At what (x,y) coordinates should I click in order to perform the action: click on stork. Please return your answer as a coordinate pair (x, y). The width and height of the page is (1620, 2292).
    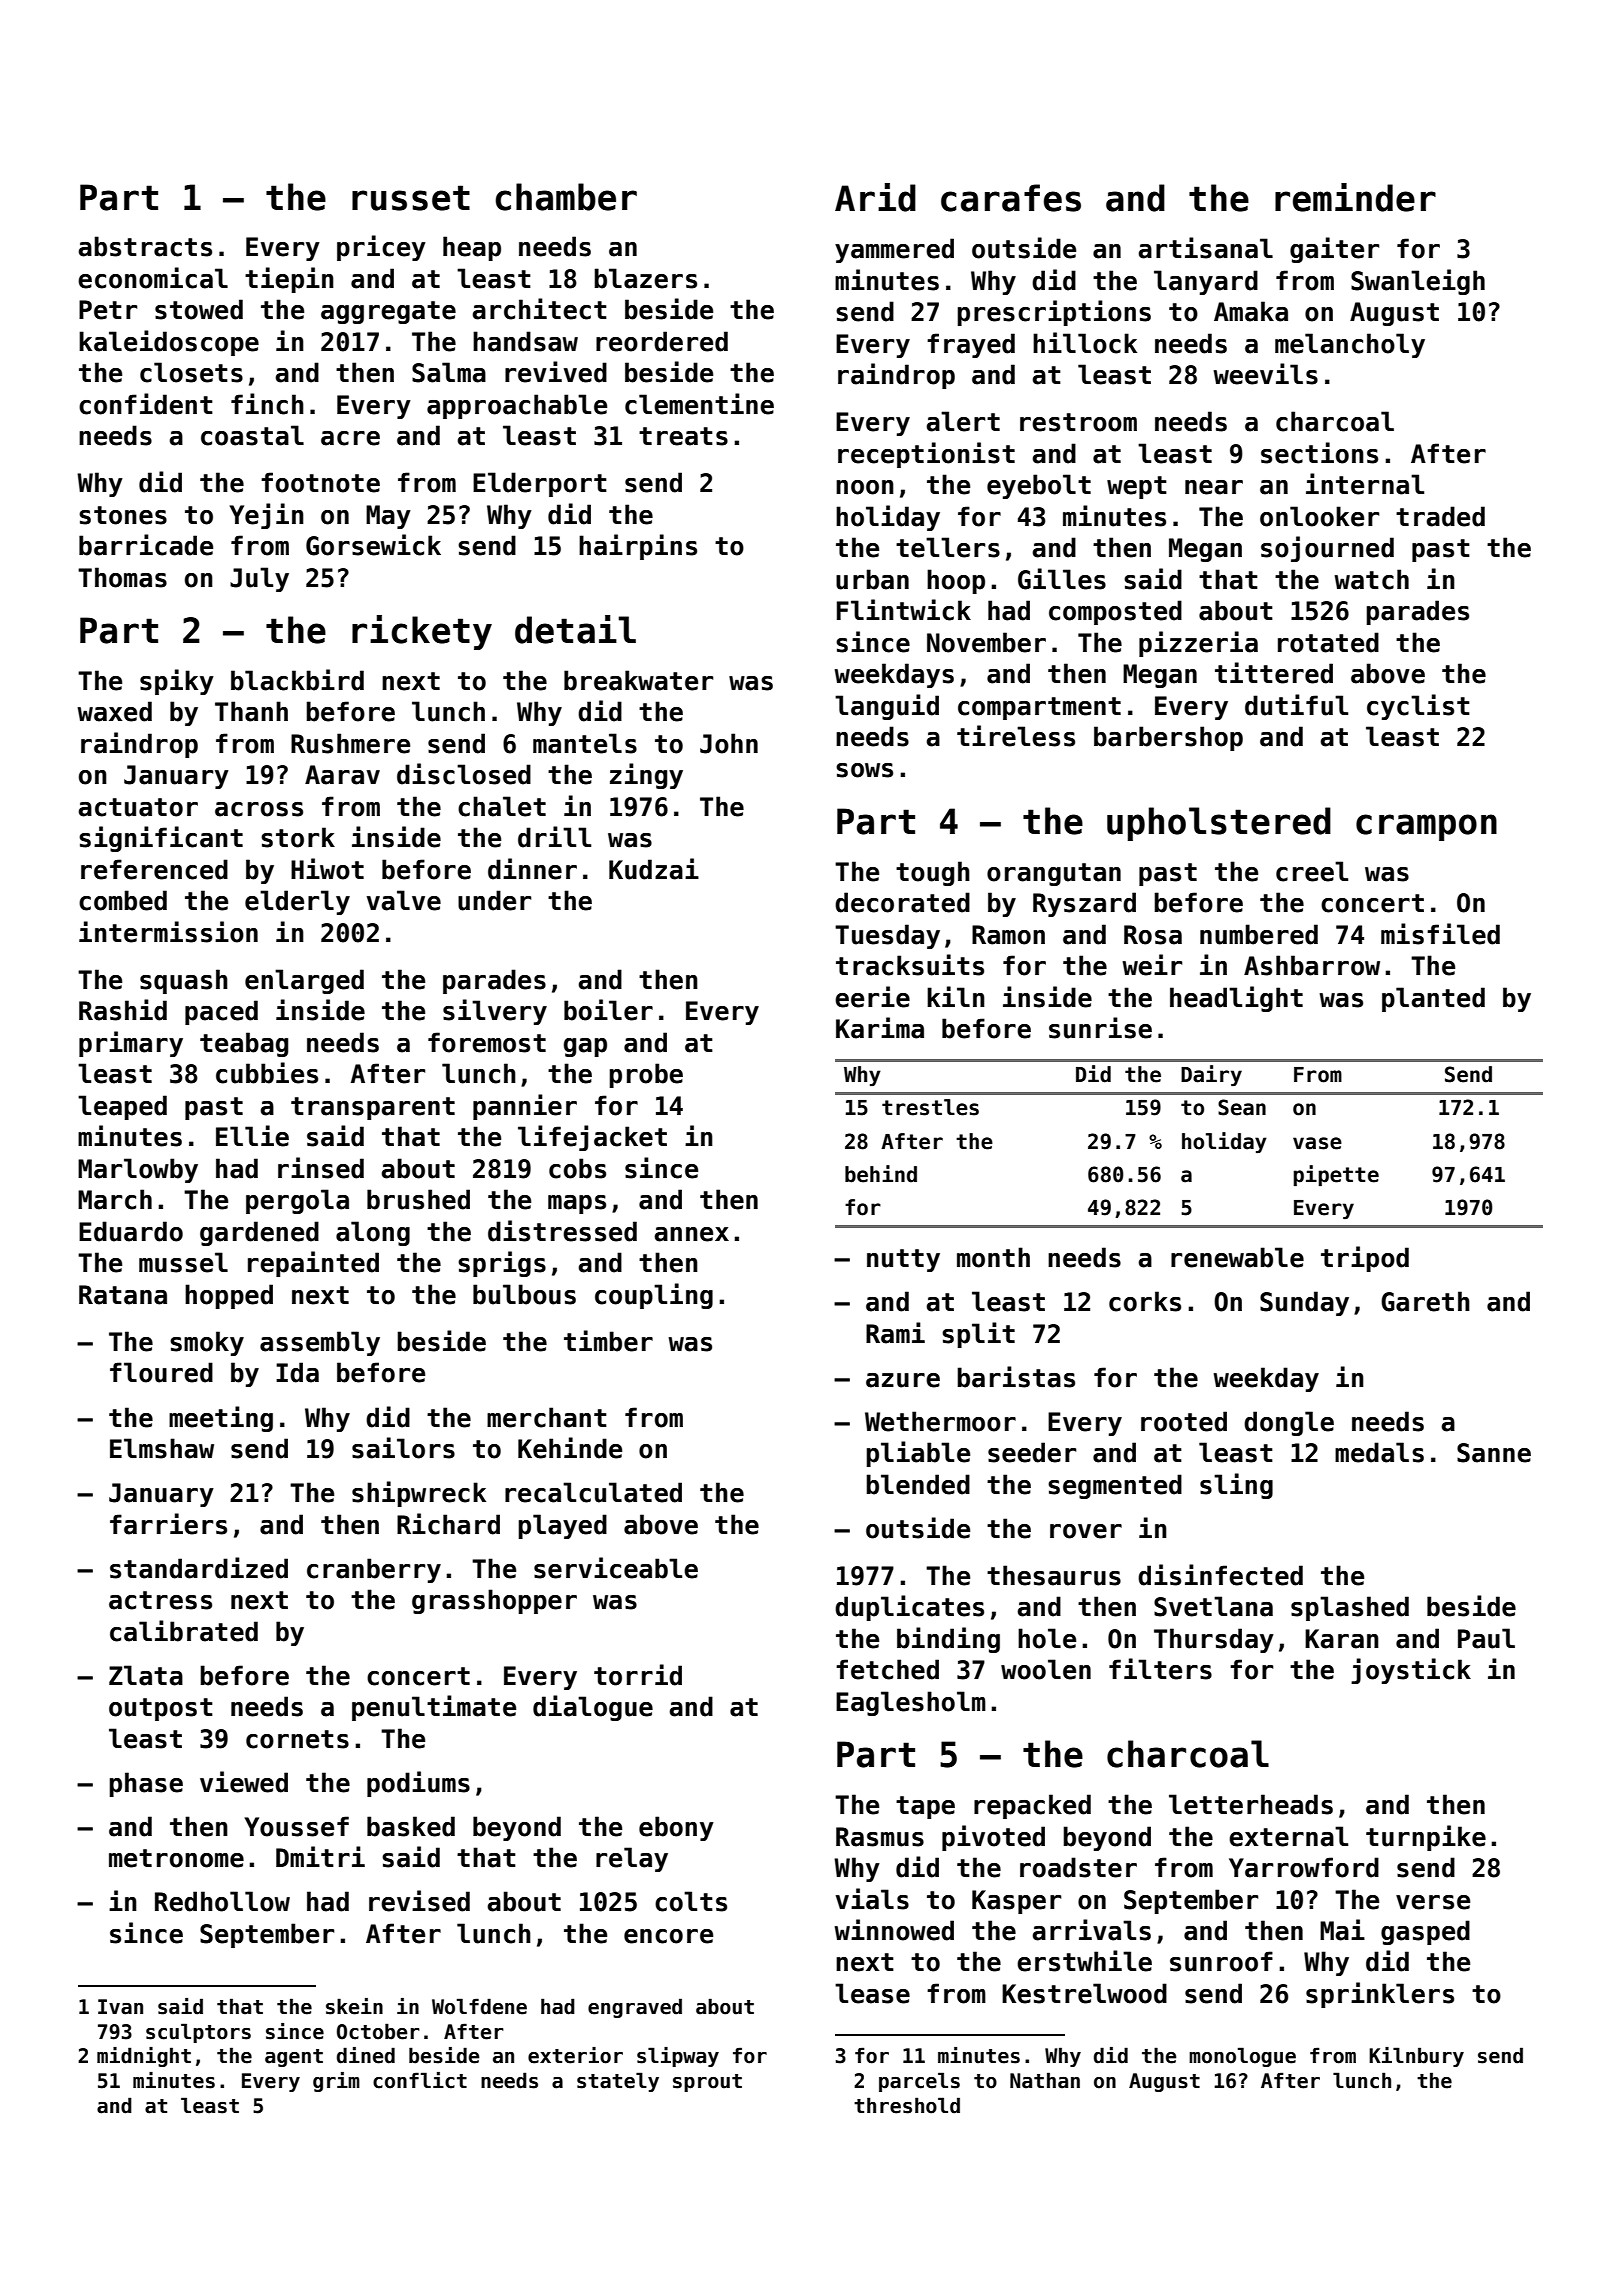
    Looking at the image, I should click on (298, 837).
